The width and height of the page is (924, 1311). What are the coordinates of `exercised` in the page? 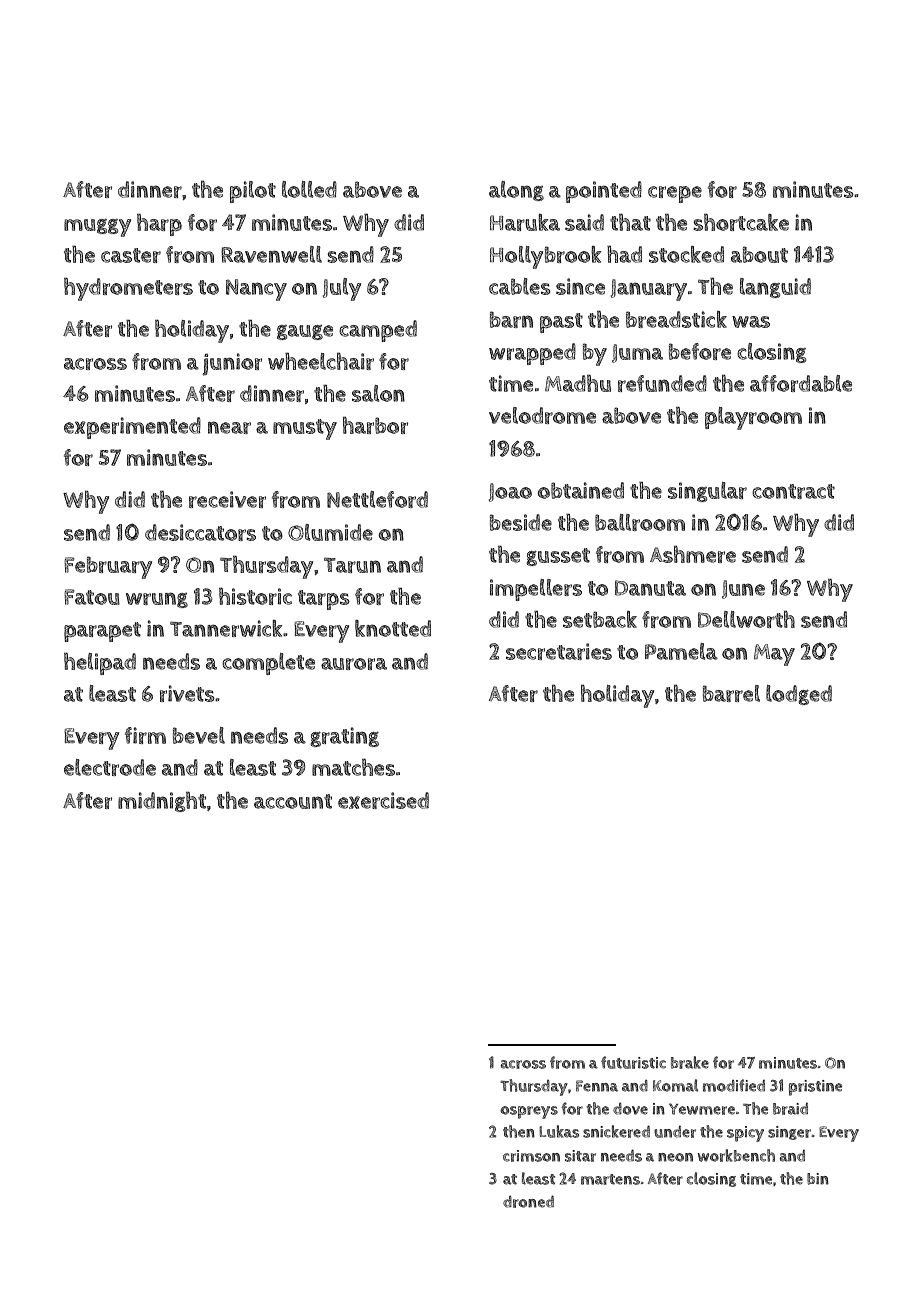 It's located at (383, 800).
